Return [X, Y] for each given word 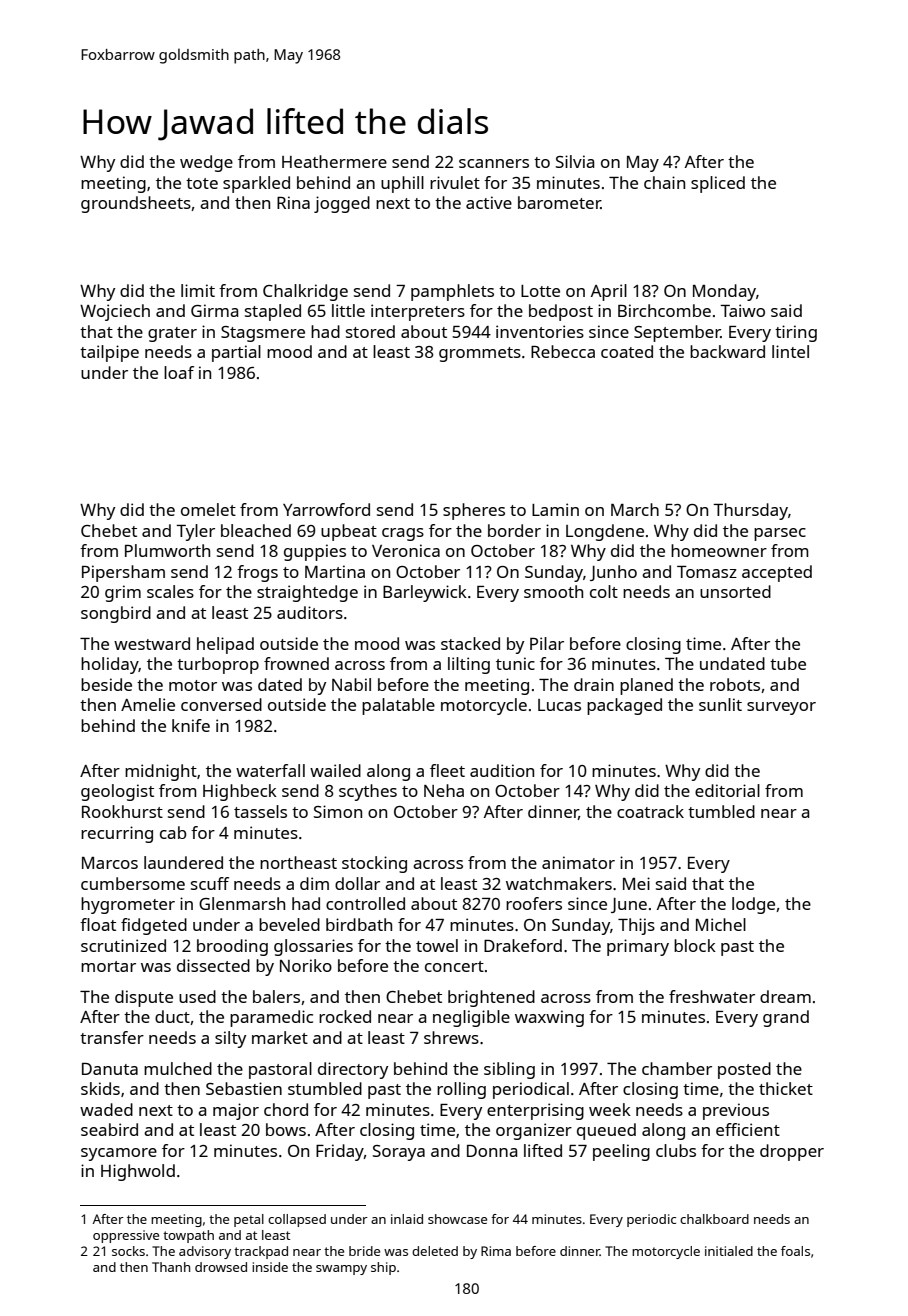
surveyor [781, 708]
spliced [718, 184]
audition [502, 770]
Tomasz [707, 572]
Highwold [138, 1172]
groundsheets [136, 204]
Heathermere [334, 161]
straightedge [307, 593]
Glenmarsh [242, 903]
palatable [398, 706]
